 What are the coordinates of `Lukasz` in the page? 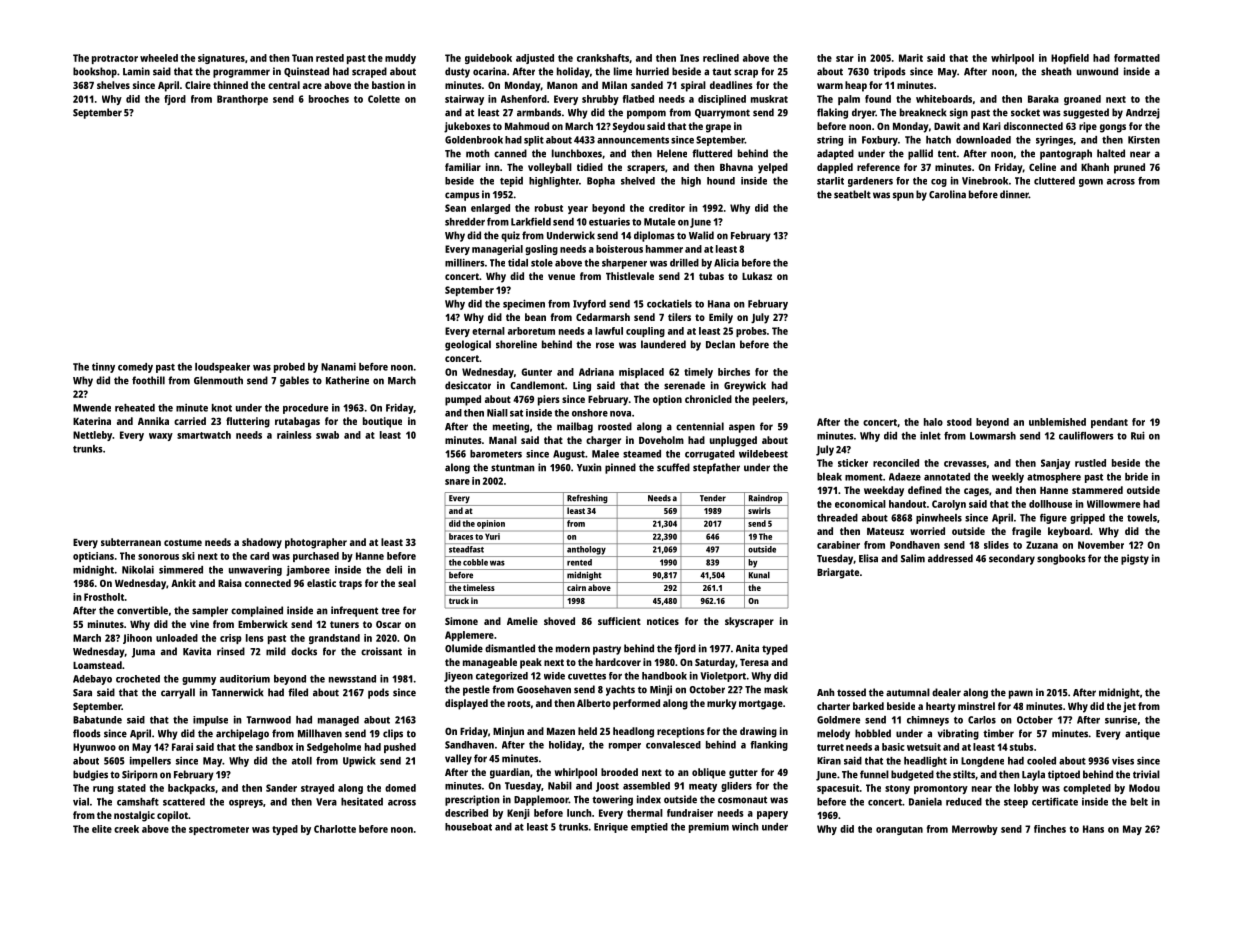 It's located at (757, 276).
